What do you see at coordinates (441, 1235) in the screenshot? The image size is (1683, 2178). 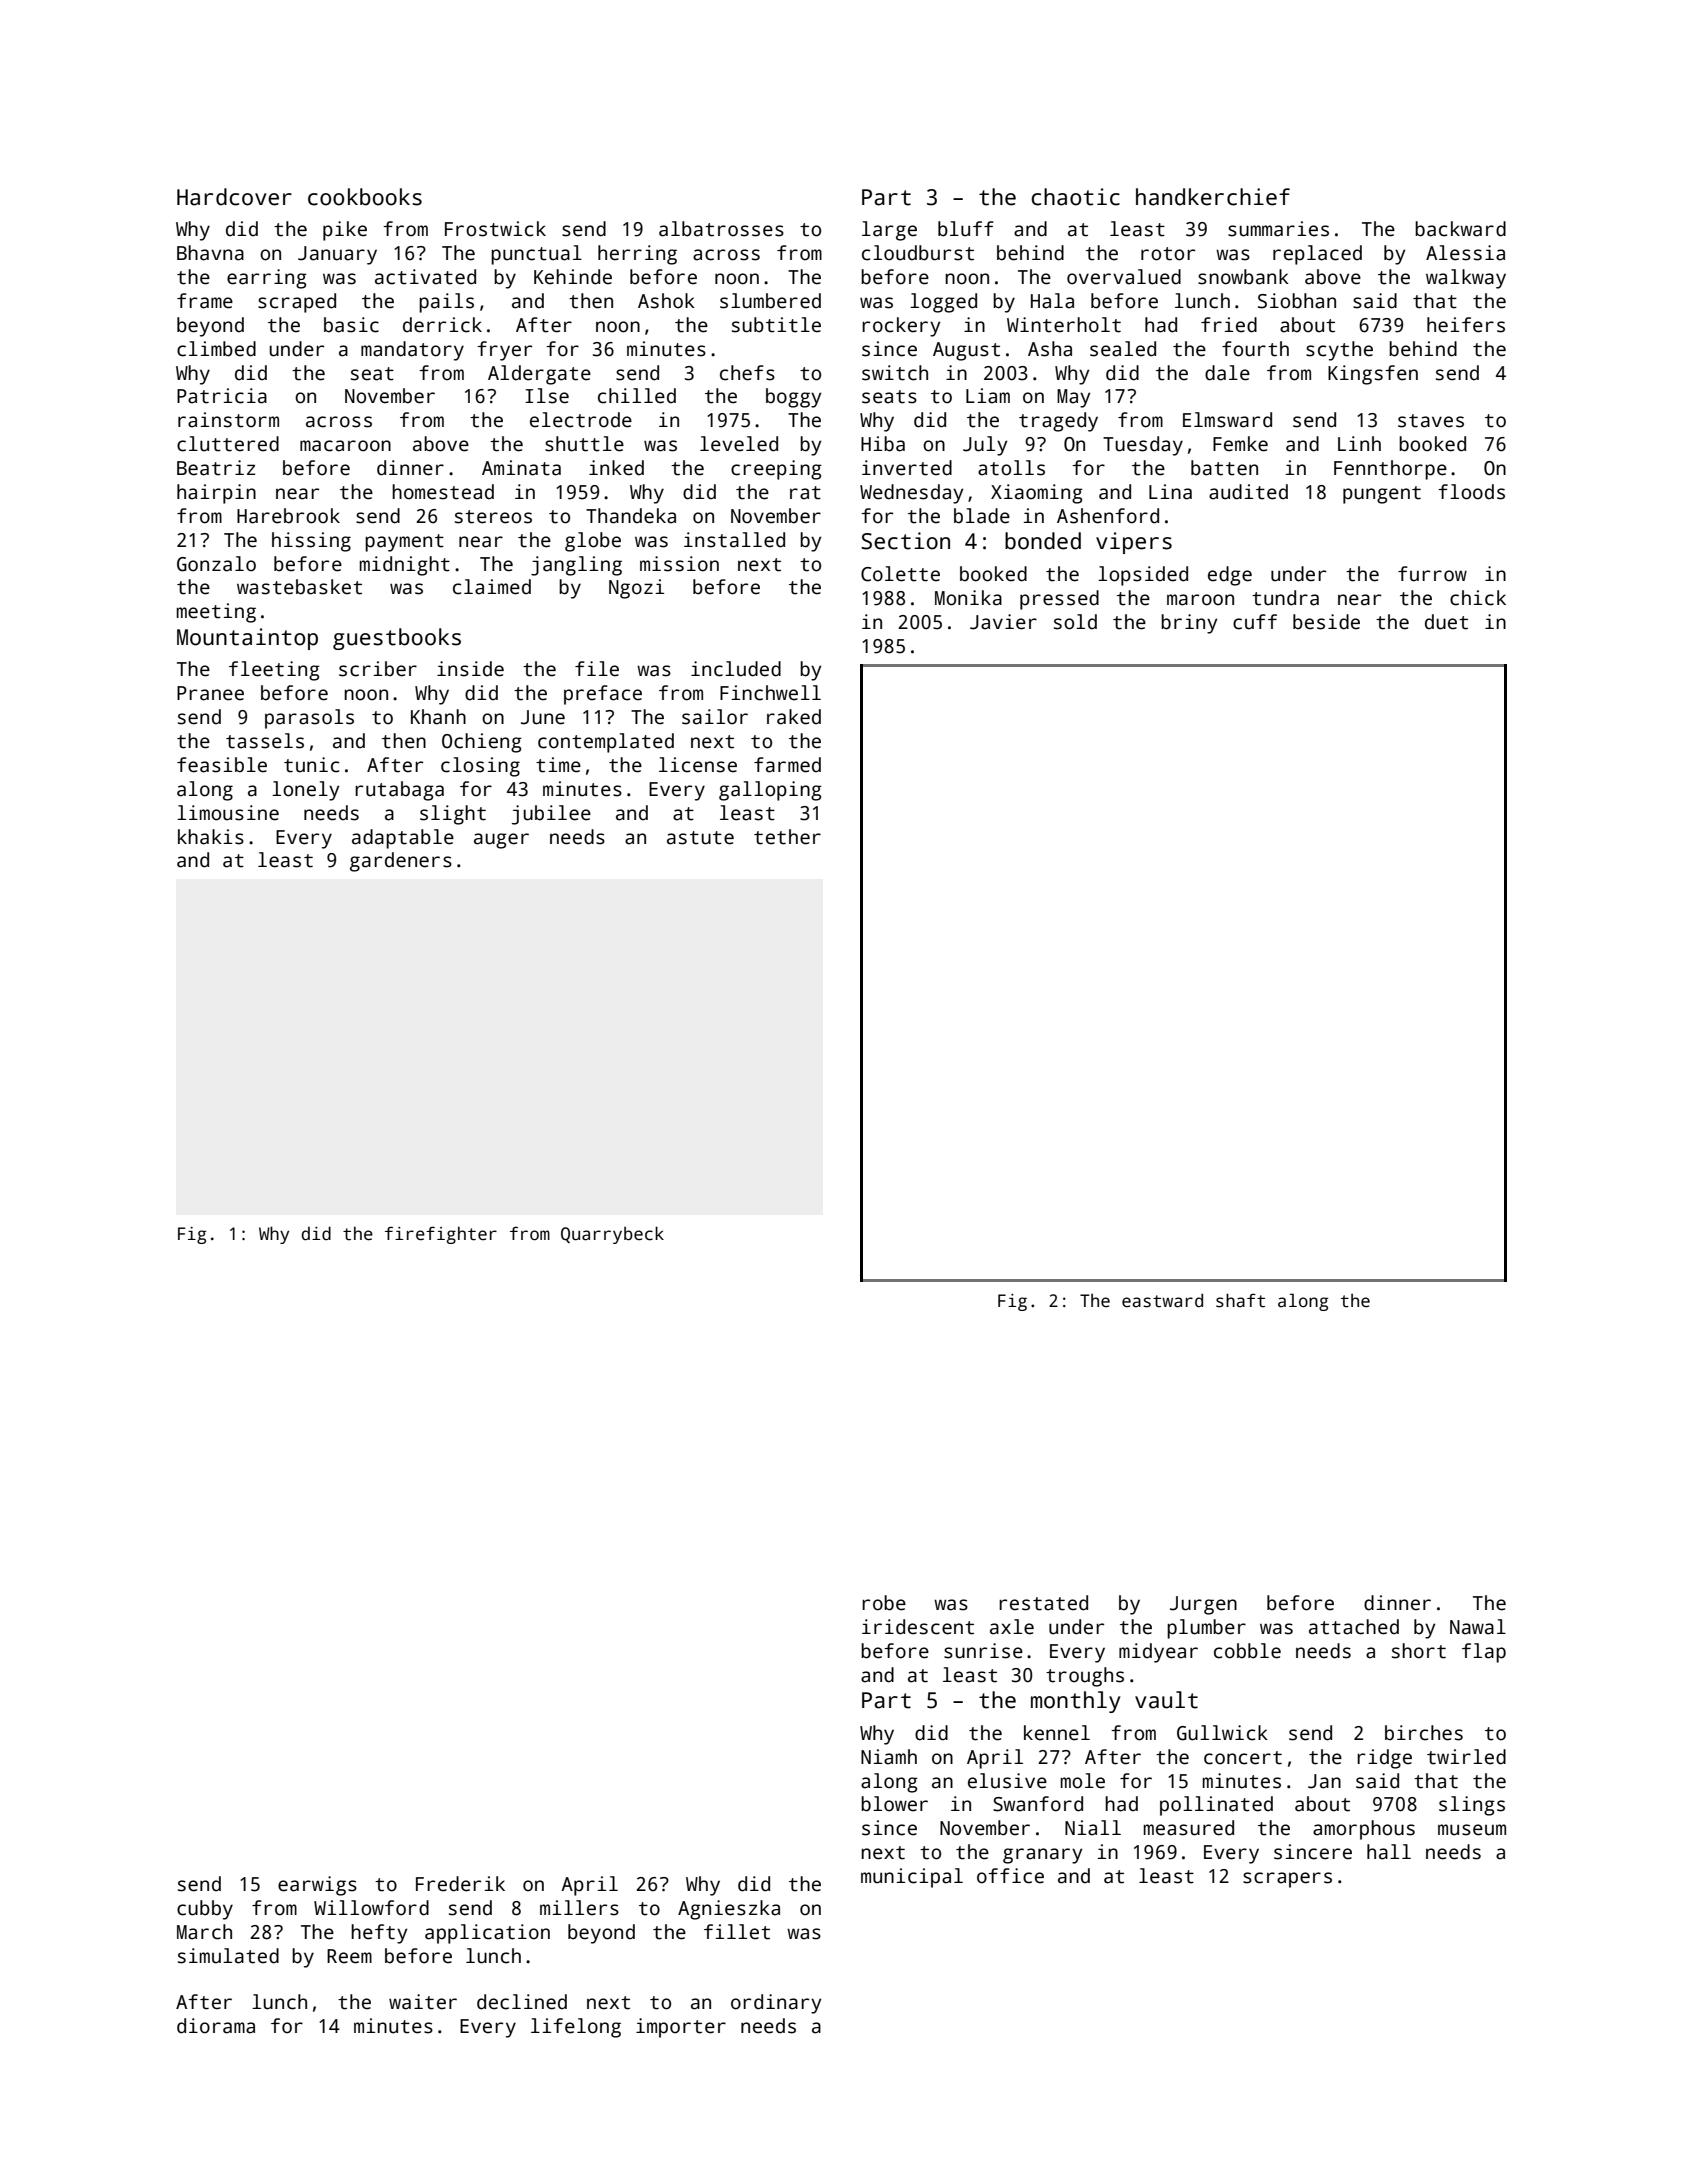 I see `firefighter` at bounding box center [441, 1235].
